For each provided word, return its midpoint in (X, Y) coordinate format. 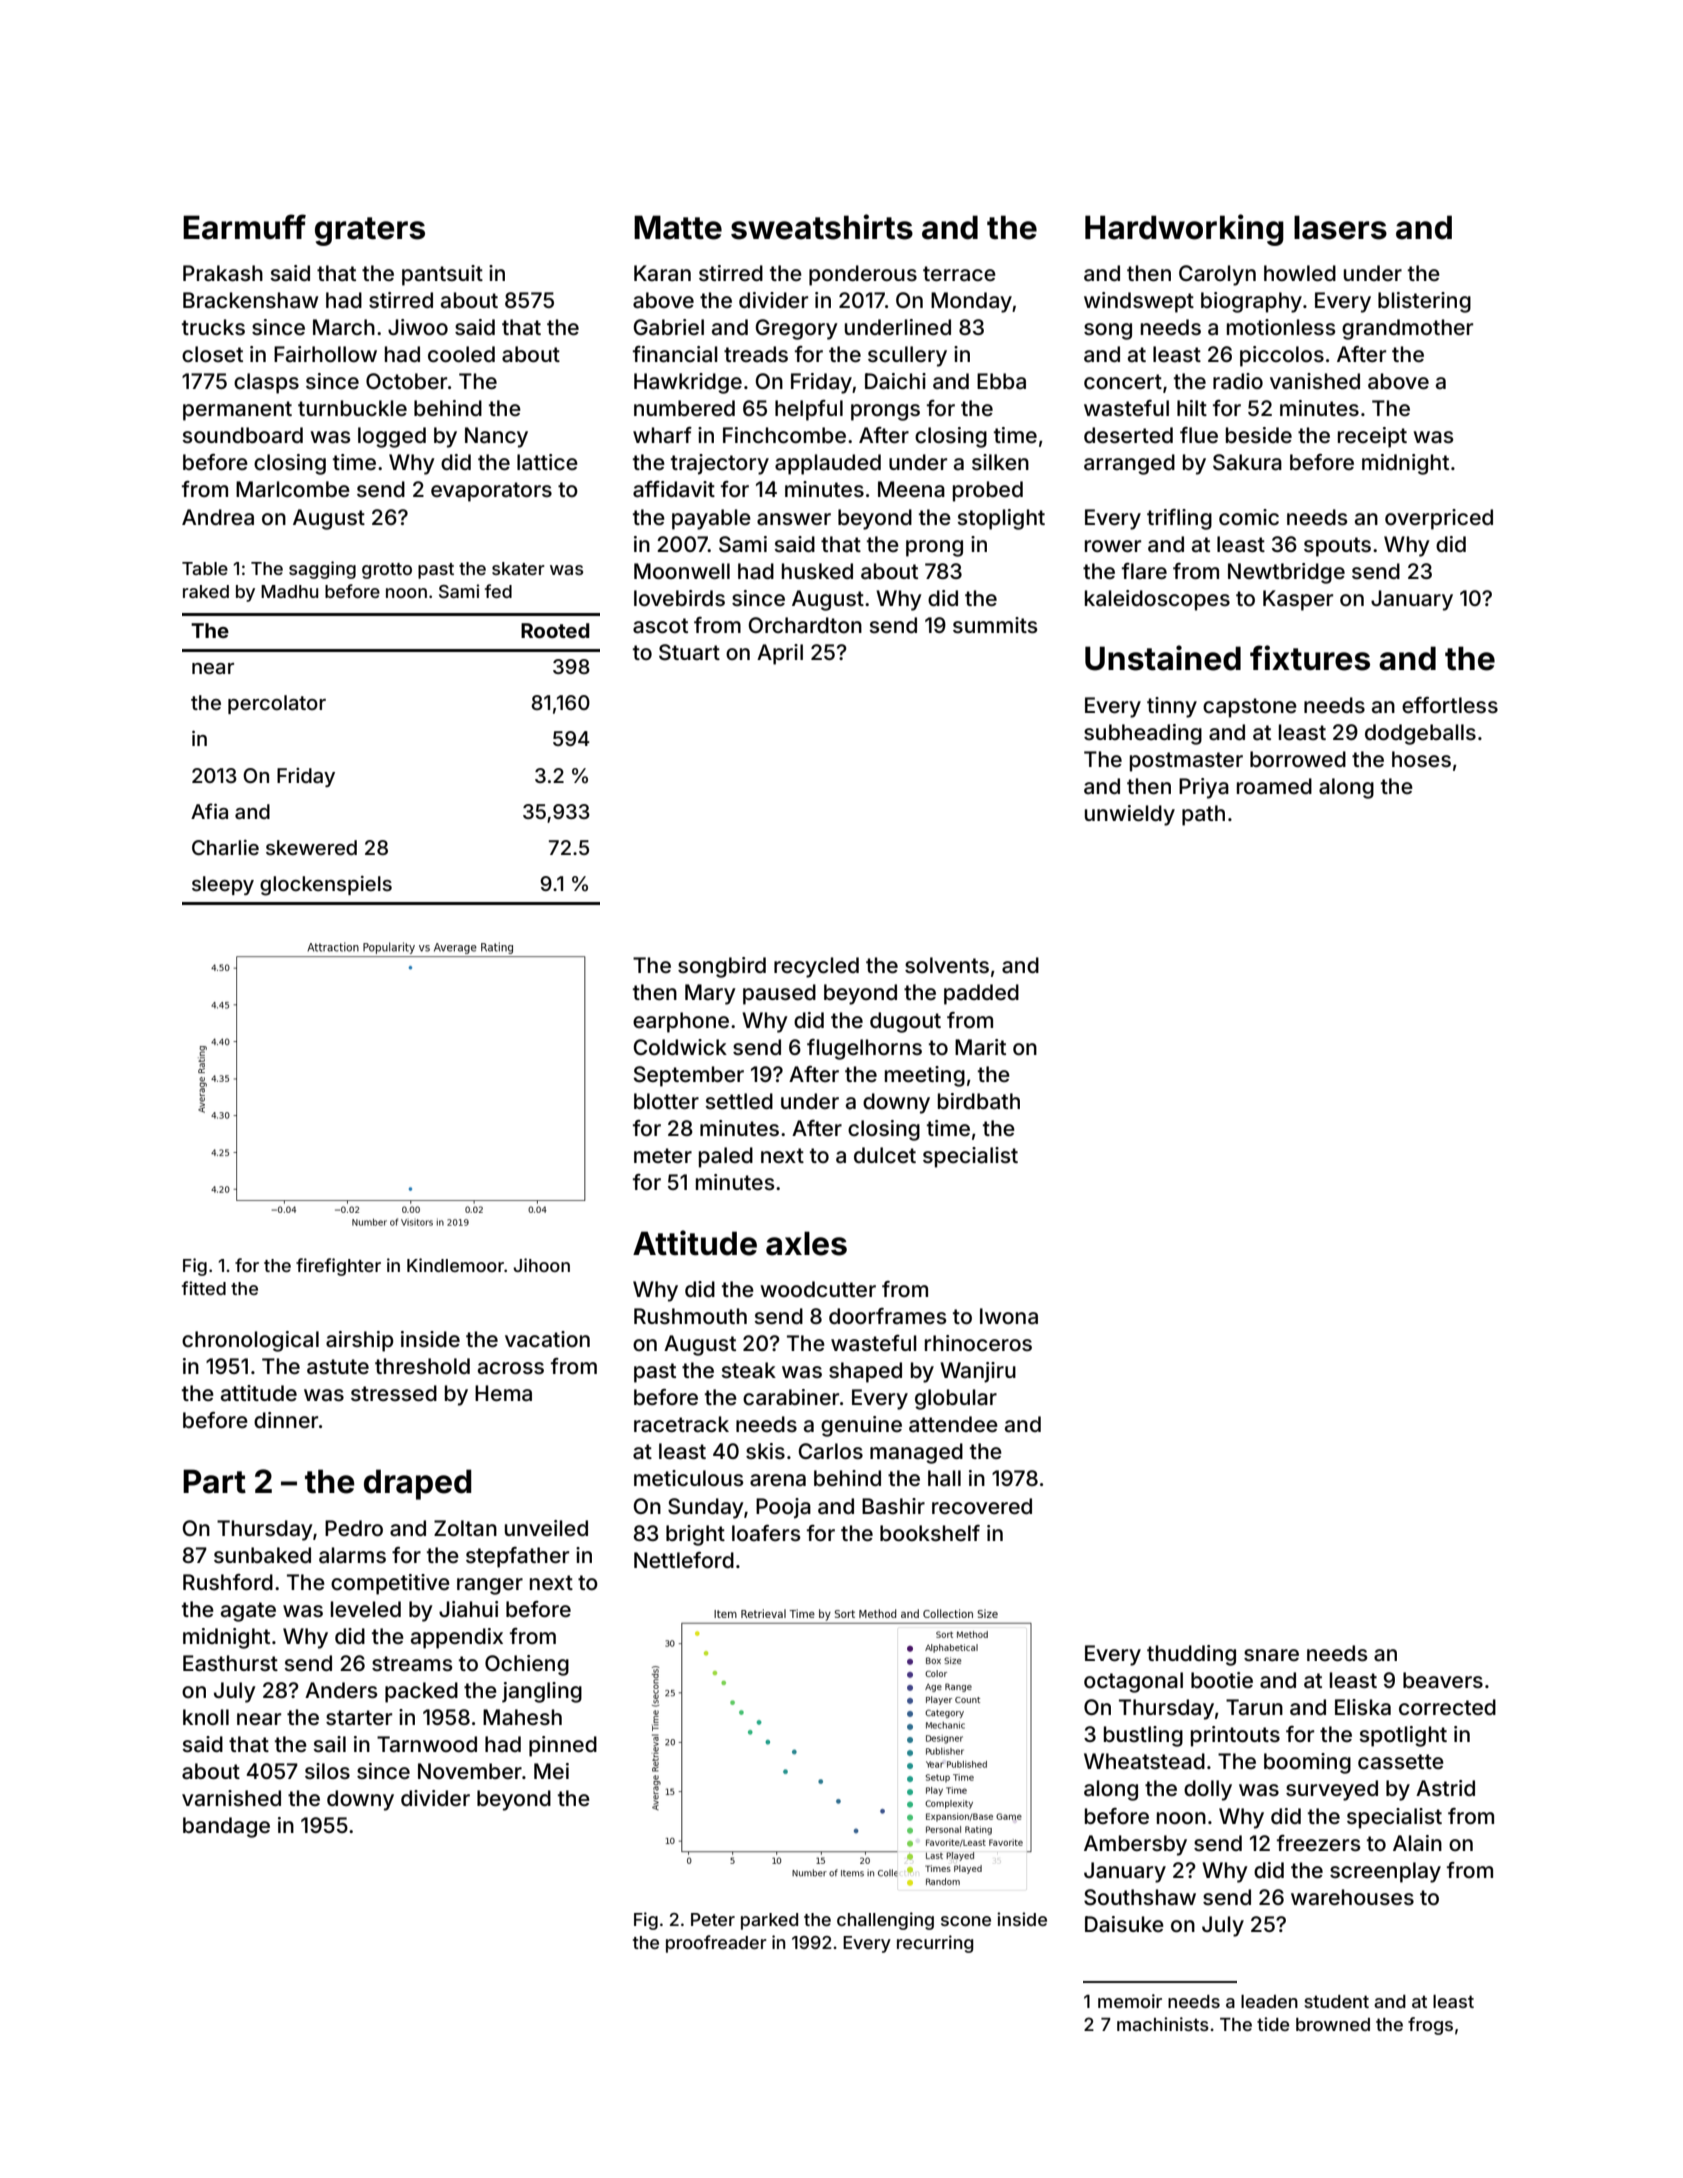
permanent (237, 411)
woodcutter (818, 1289)
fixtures (1310, 658)
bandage (226, 1827)
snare (1271, 1655)
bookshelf (930, 1533)
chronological (250, 1341)
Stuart (689, 652)
